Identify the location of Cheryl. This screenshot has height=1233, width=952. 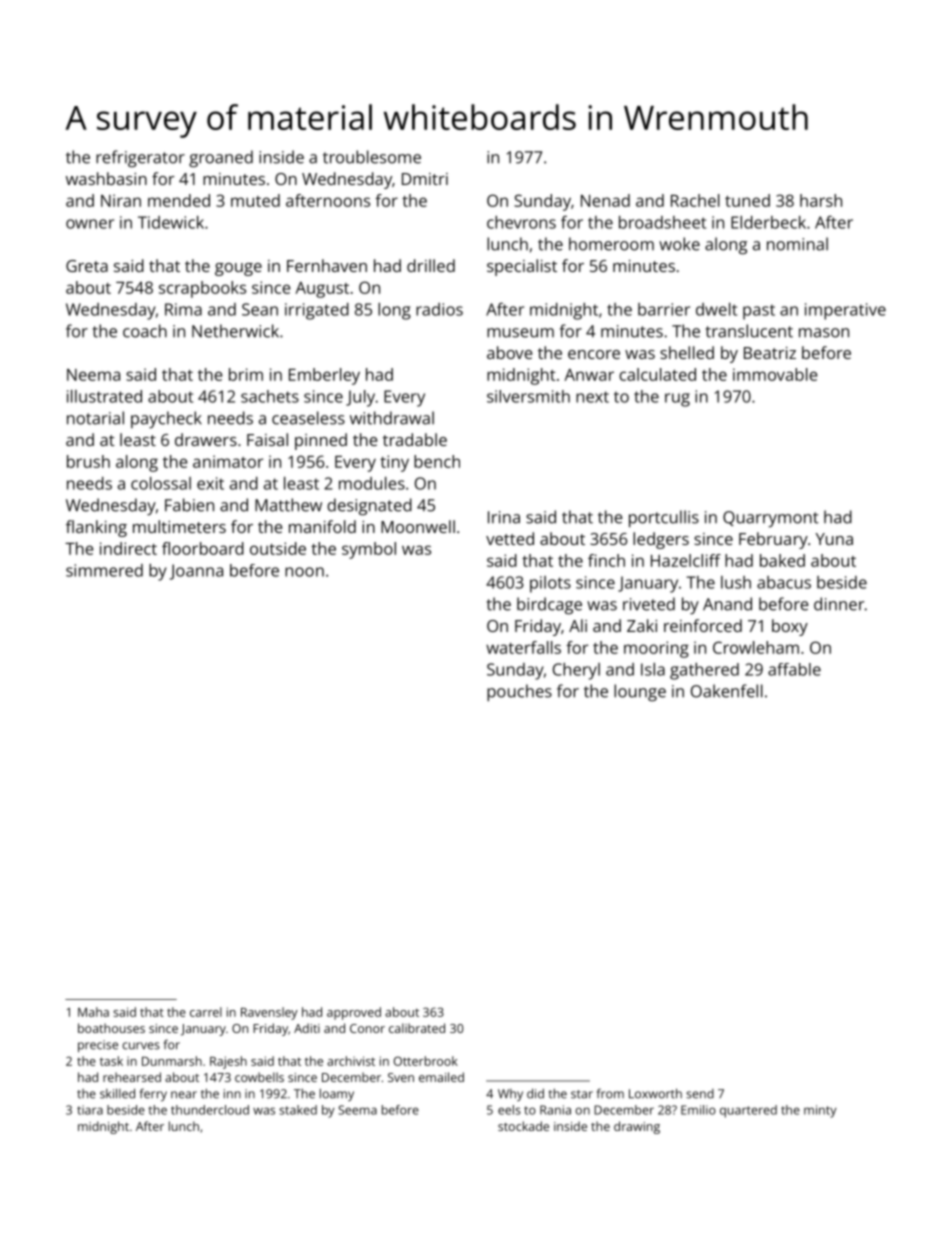
(576, 671).
